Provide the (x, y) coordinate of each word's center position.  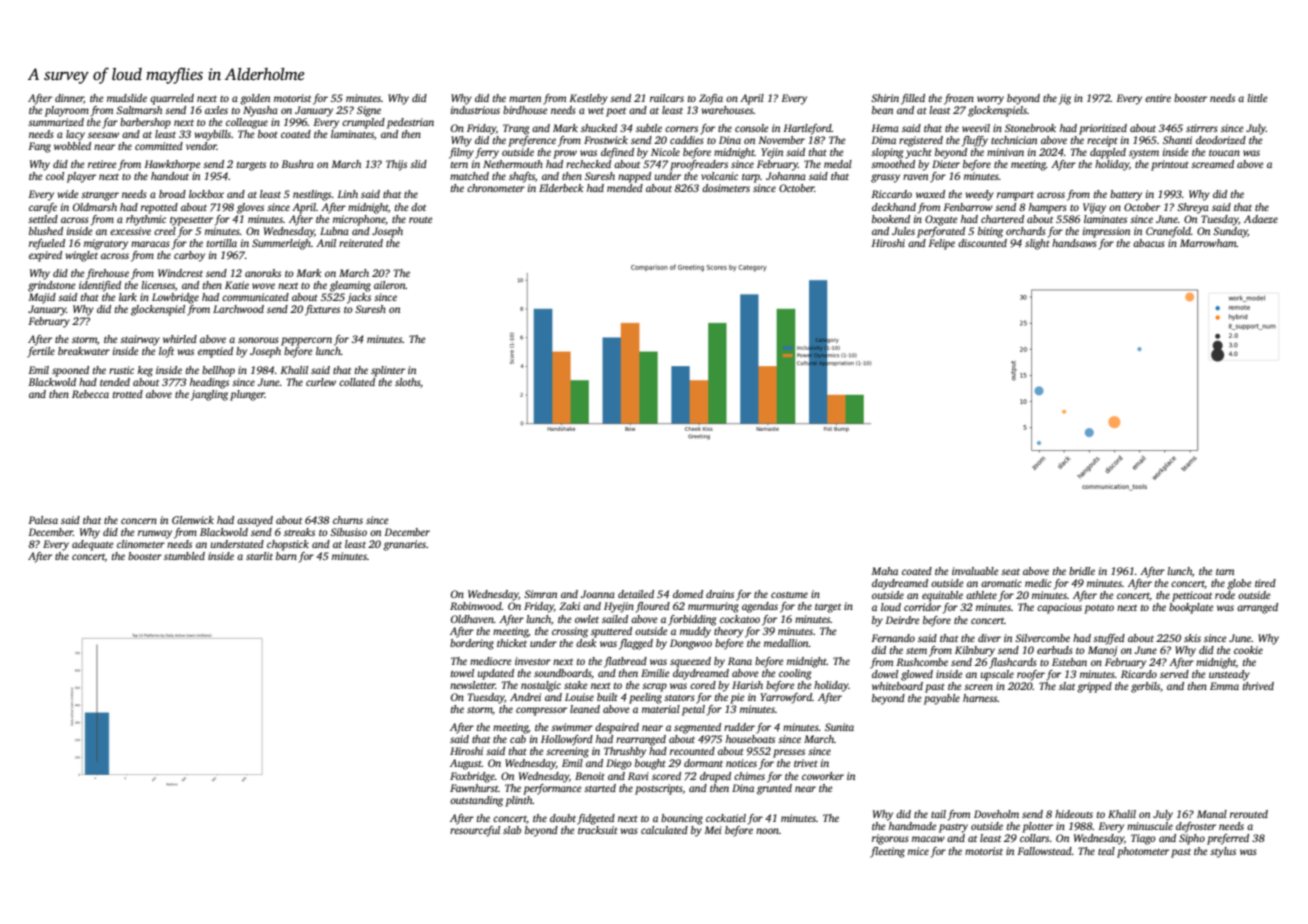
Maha (884, 571)
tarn (1225, 572)
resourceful (475, 831)
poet (616, 112)
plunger (247, 395)
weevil (976, 128)
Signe (369, 111)
